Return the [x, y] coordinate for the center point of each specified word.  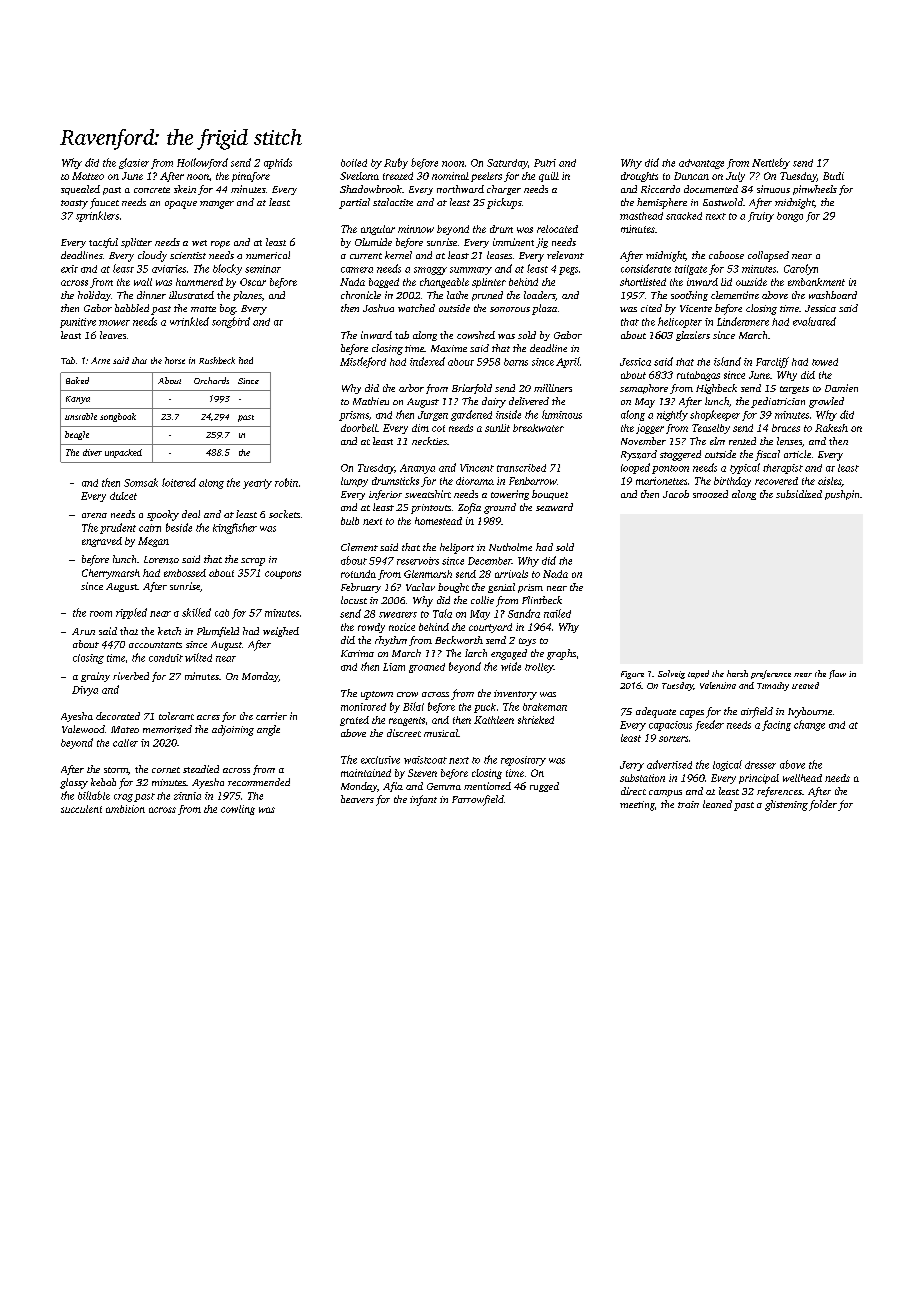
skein [185, 189]
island [727, 361]
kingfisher [235, 528]
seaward [554, 507]
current [366, 256]
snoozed [710, 494]
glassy [74, 783]
